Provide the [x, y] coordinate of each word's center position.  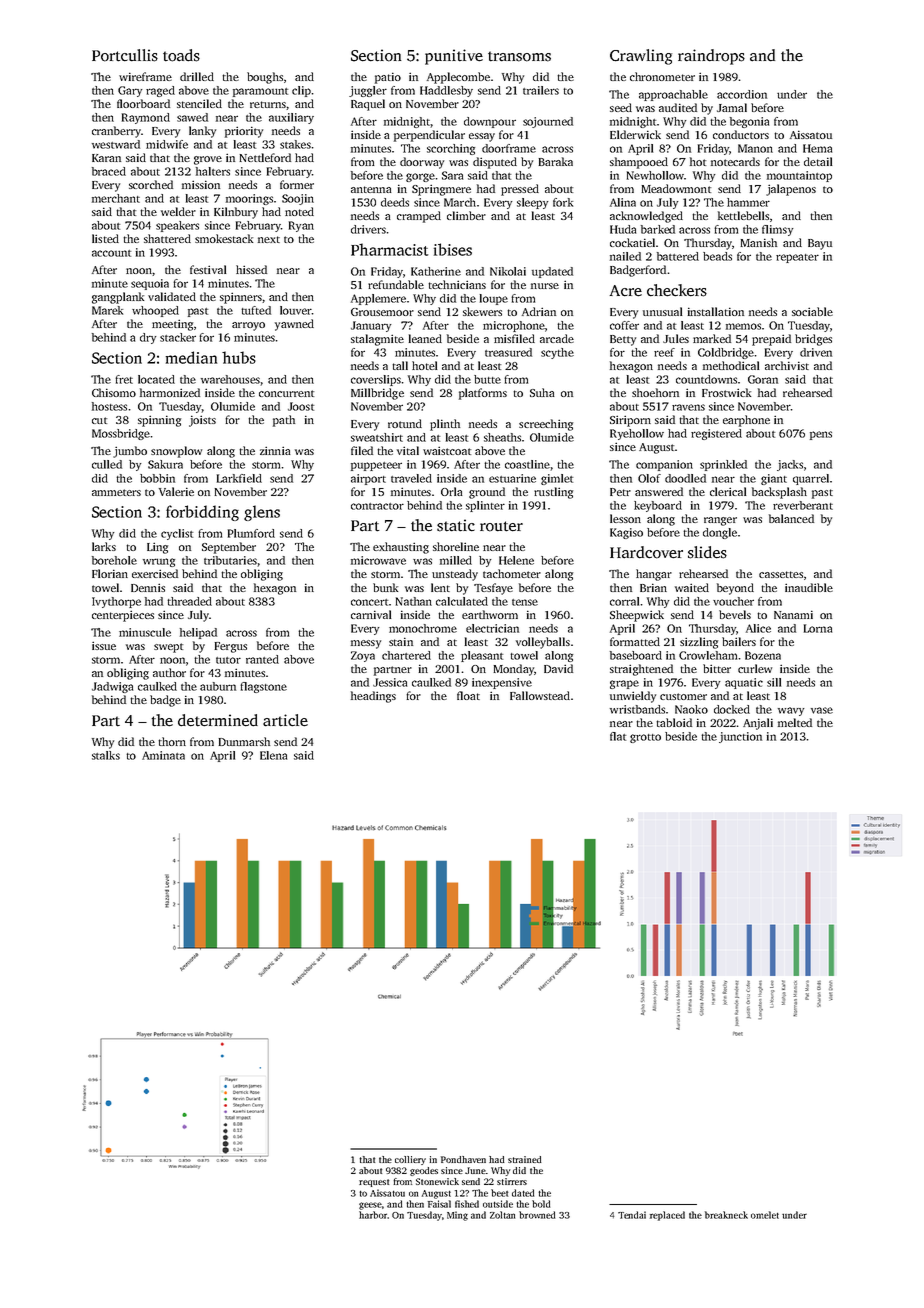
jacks [790, 465]
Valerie [176, 491]
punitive [454, 57]
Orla [452, 491]
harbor [373, 1215]
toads [181, 55]
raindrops [711, 57]
